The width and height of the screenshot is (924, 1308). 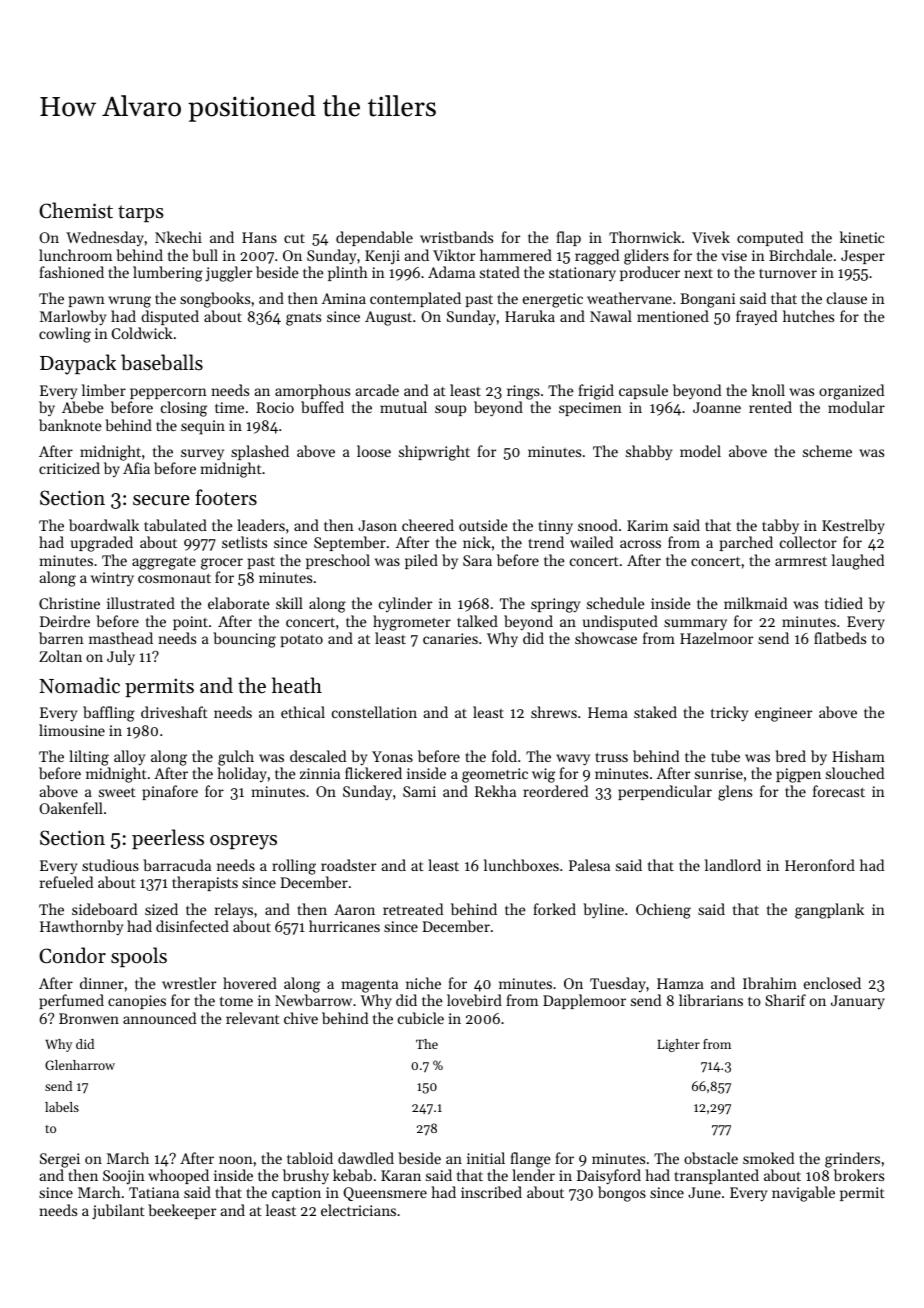 What do you see at coordinates (456, 237) in the screenshot?
I see `wristbands` at bounding box center [456, 237].
